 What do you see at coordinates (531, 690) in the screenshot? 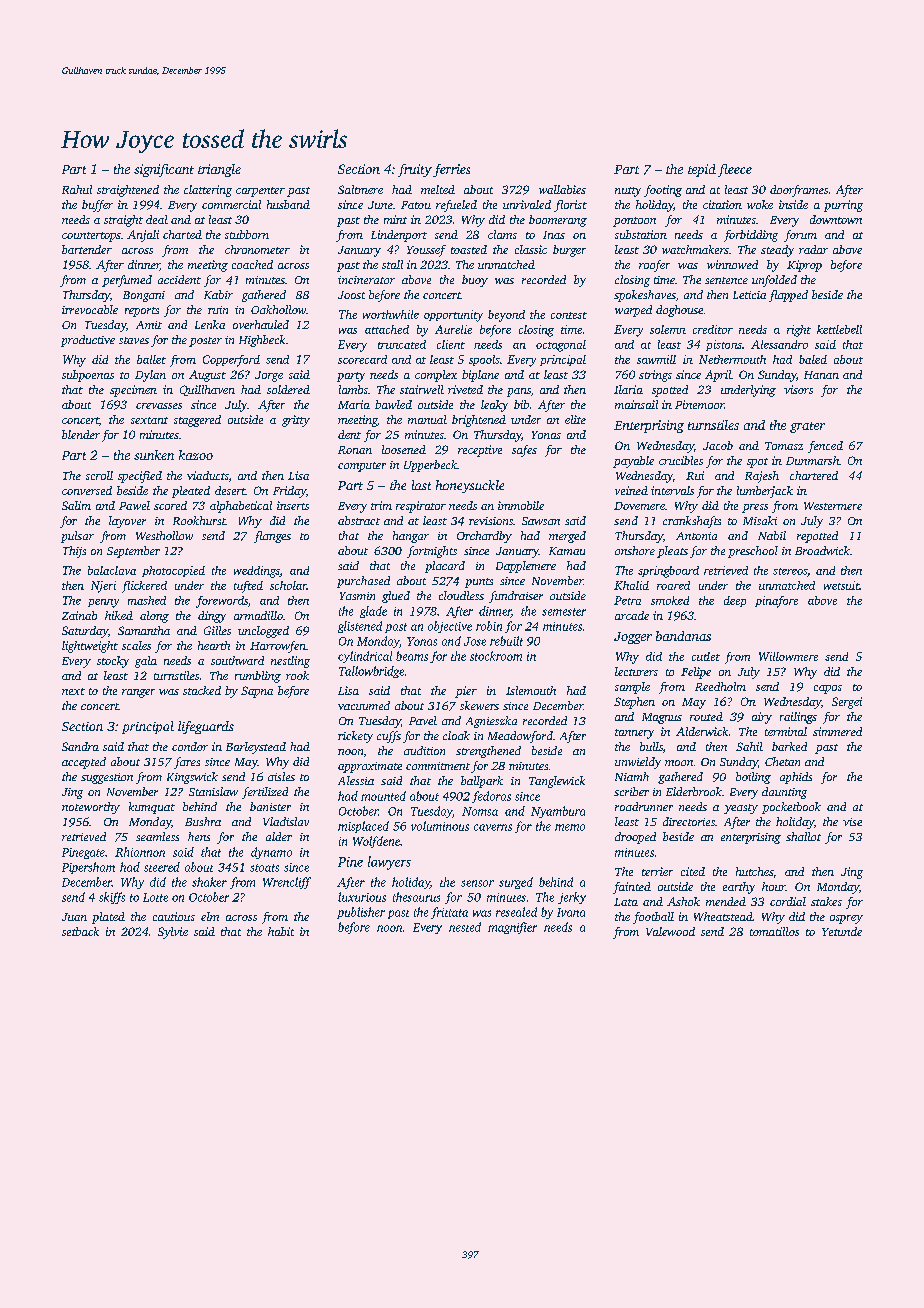
I see `Islemouth` at bounding box center [531, 690].
